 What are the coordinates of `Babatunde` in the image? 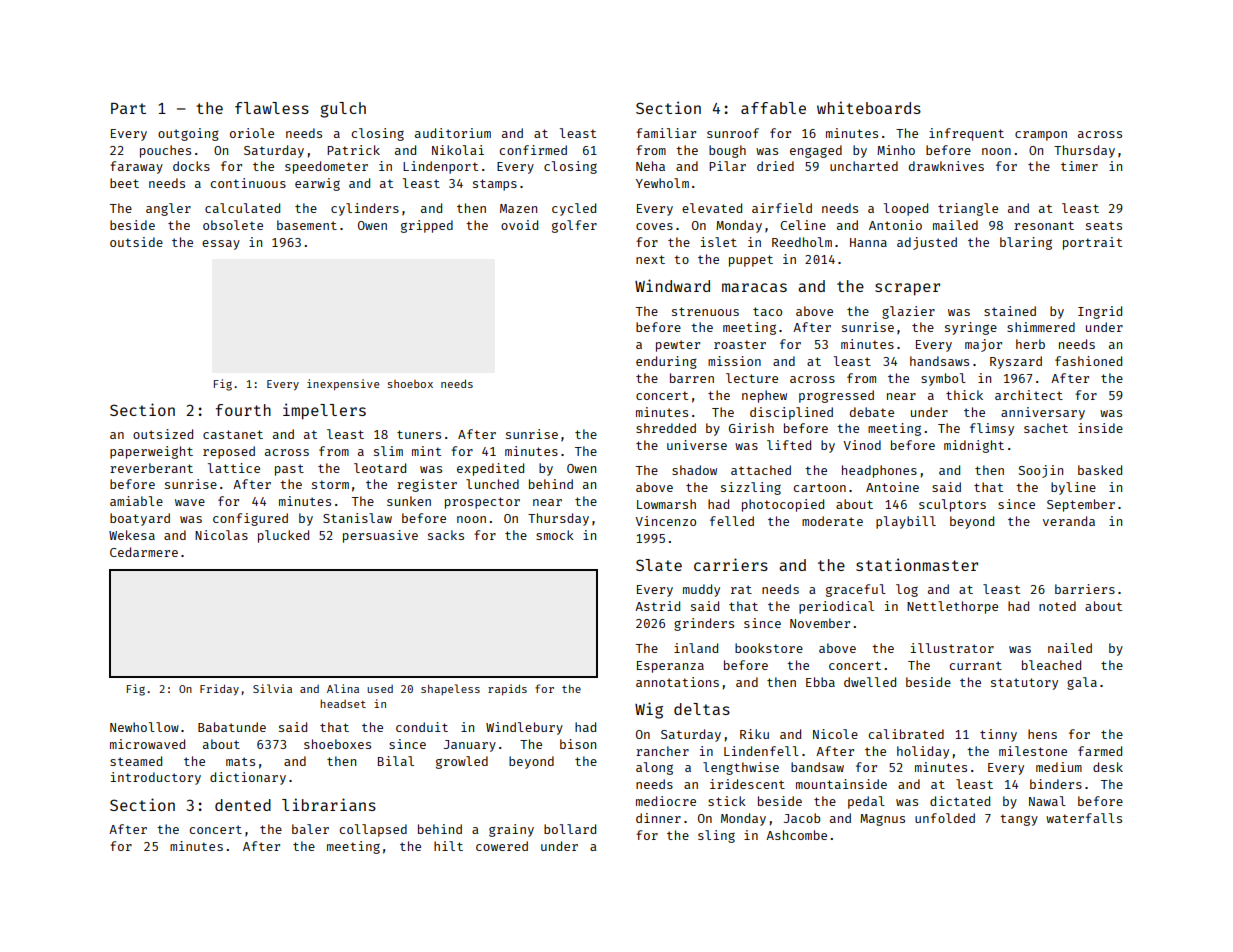 It's located at (232, 727).
